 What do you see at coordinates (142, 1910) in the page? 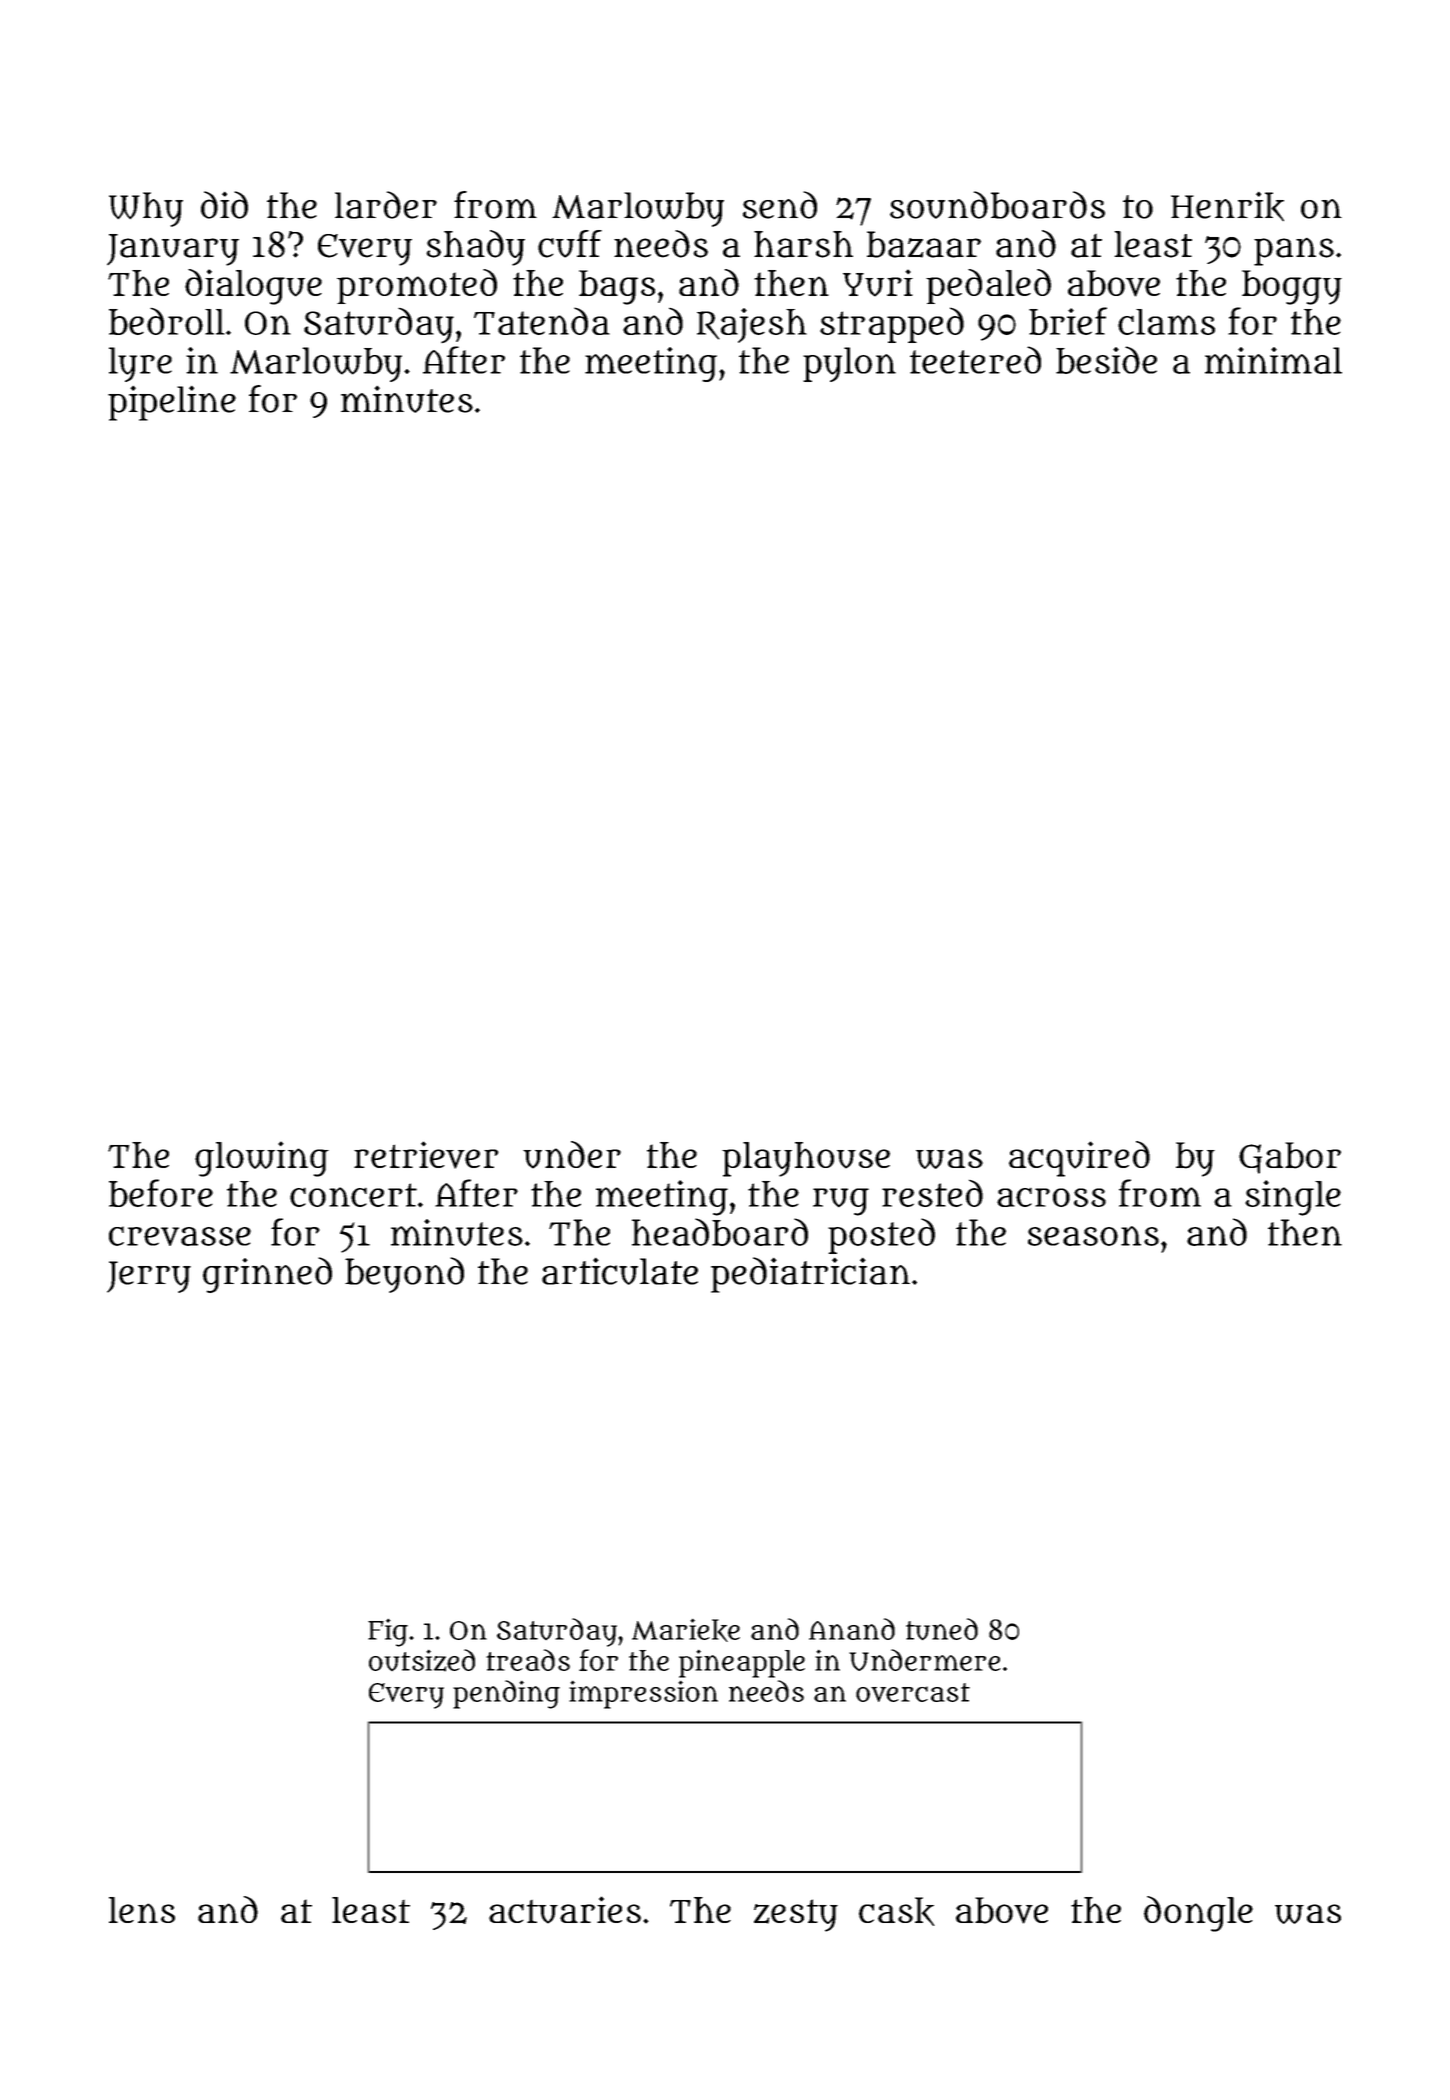
I see `lens` at bounding box center [142, 1910].
